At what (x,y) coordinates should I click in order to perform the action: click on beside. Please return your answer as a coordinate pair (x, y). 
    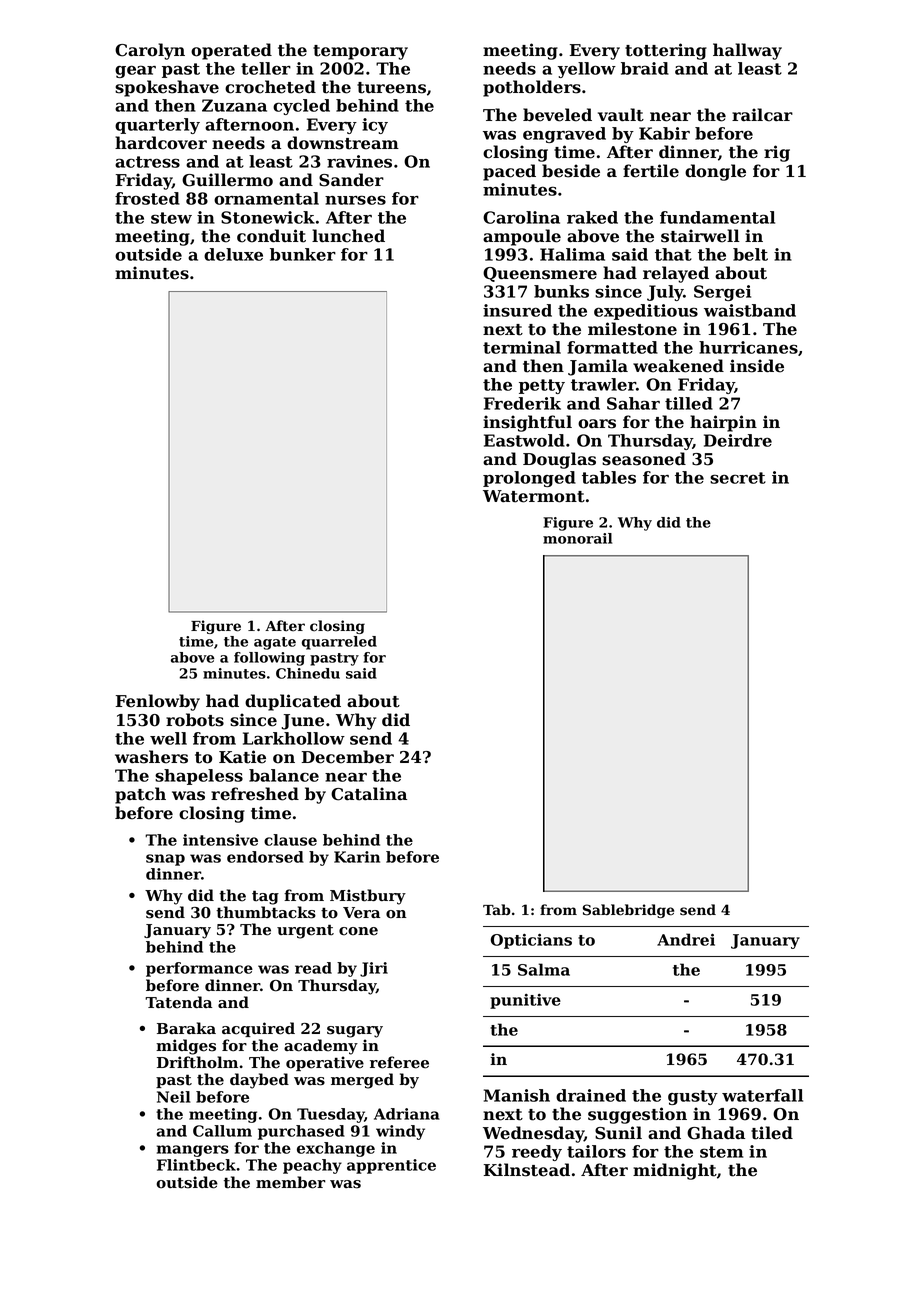
    Looking at the image, I should click on (571, 171).
